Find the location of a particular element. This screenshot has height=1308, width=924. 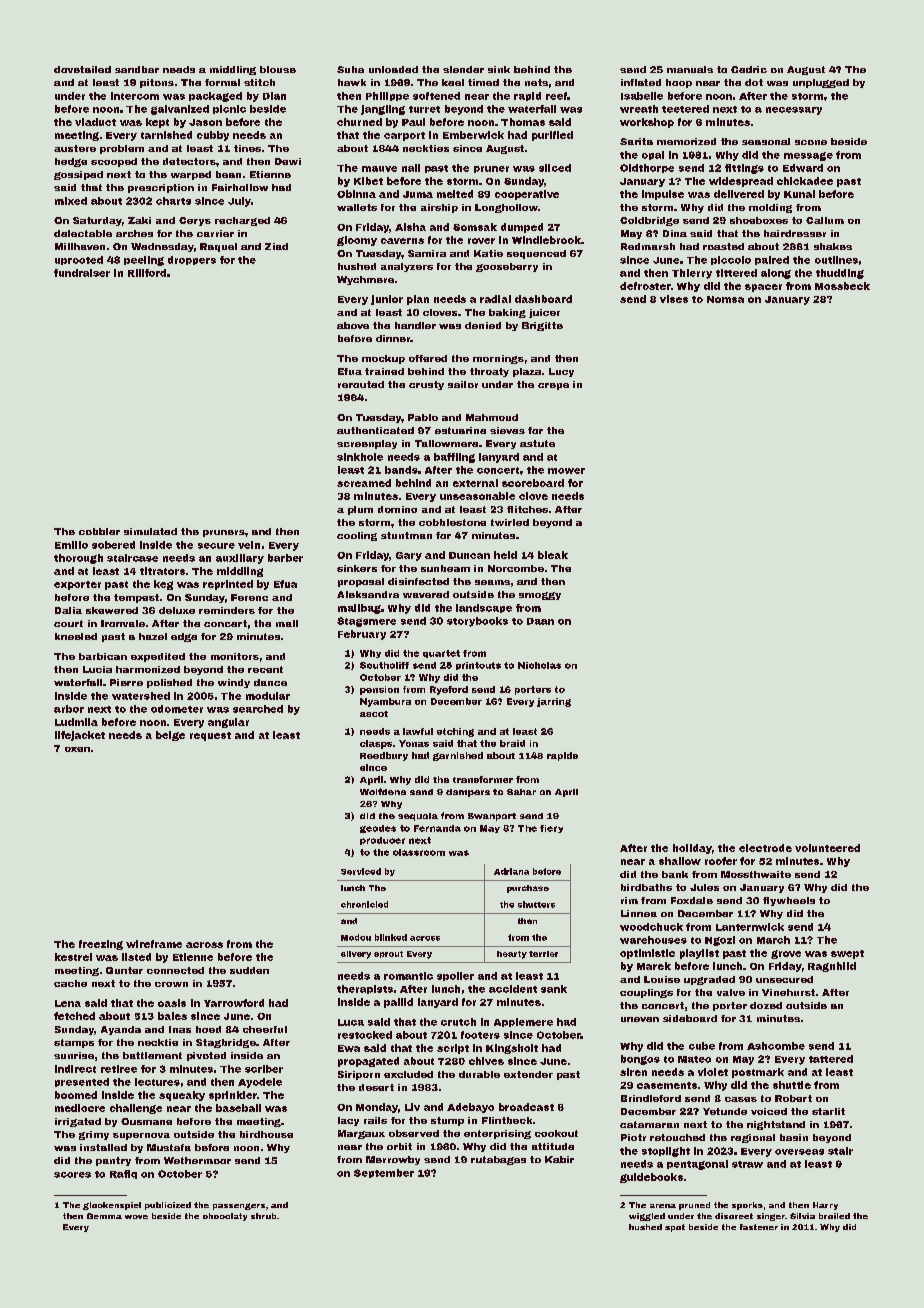

oxen is located at coordinates (77, 749).
